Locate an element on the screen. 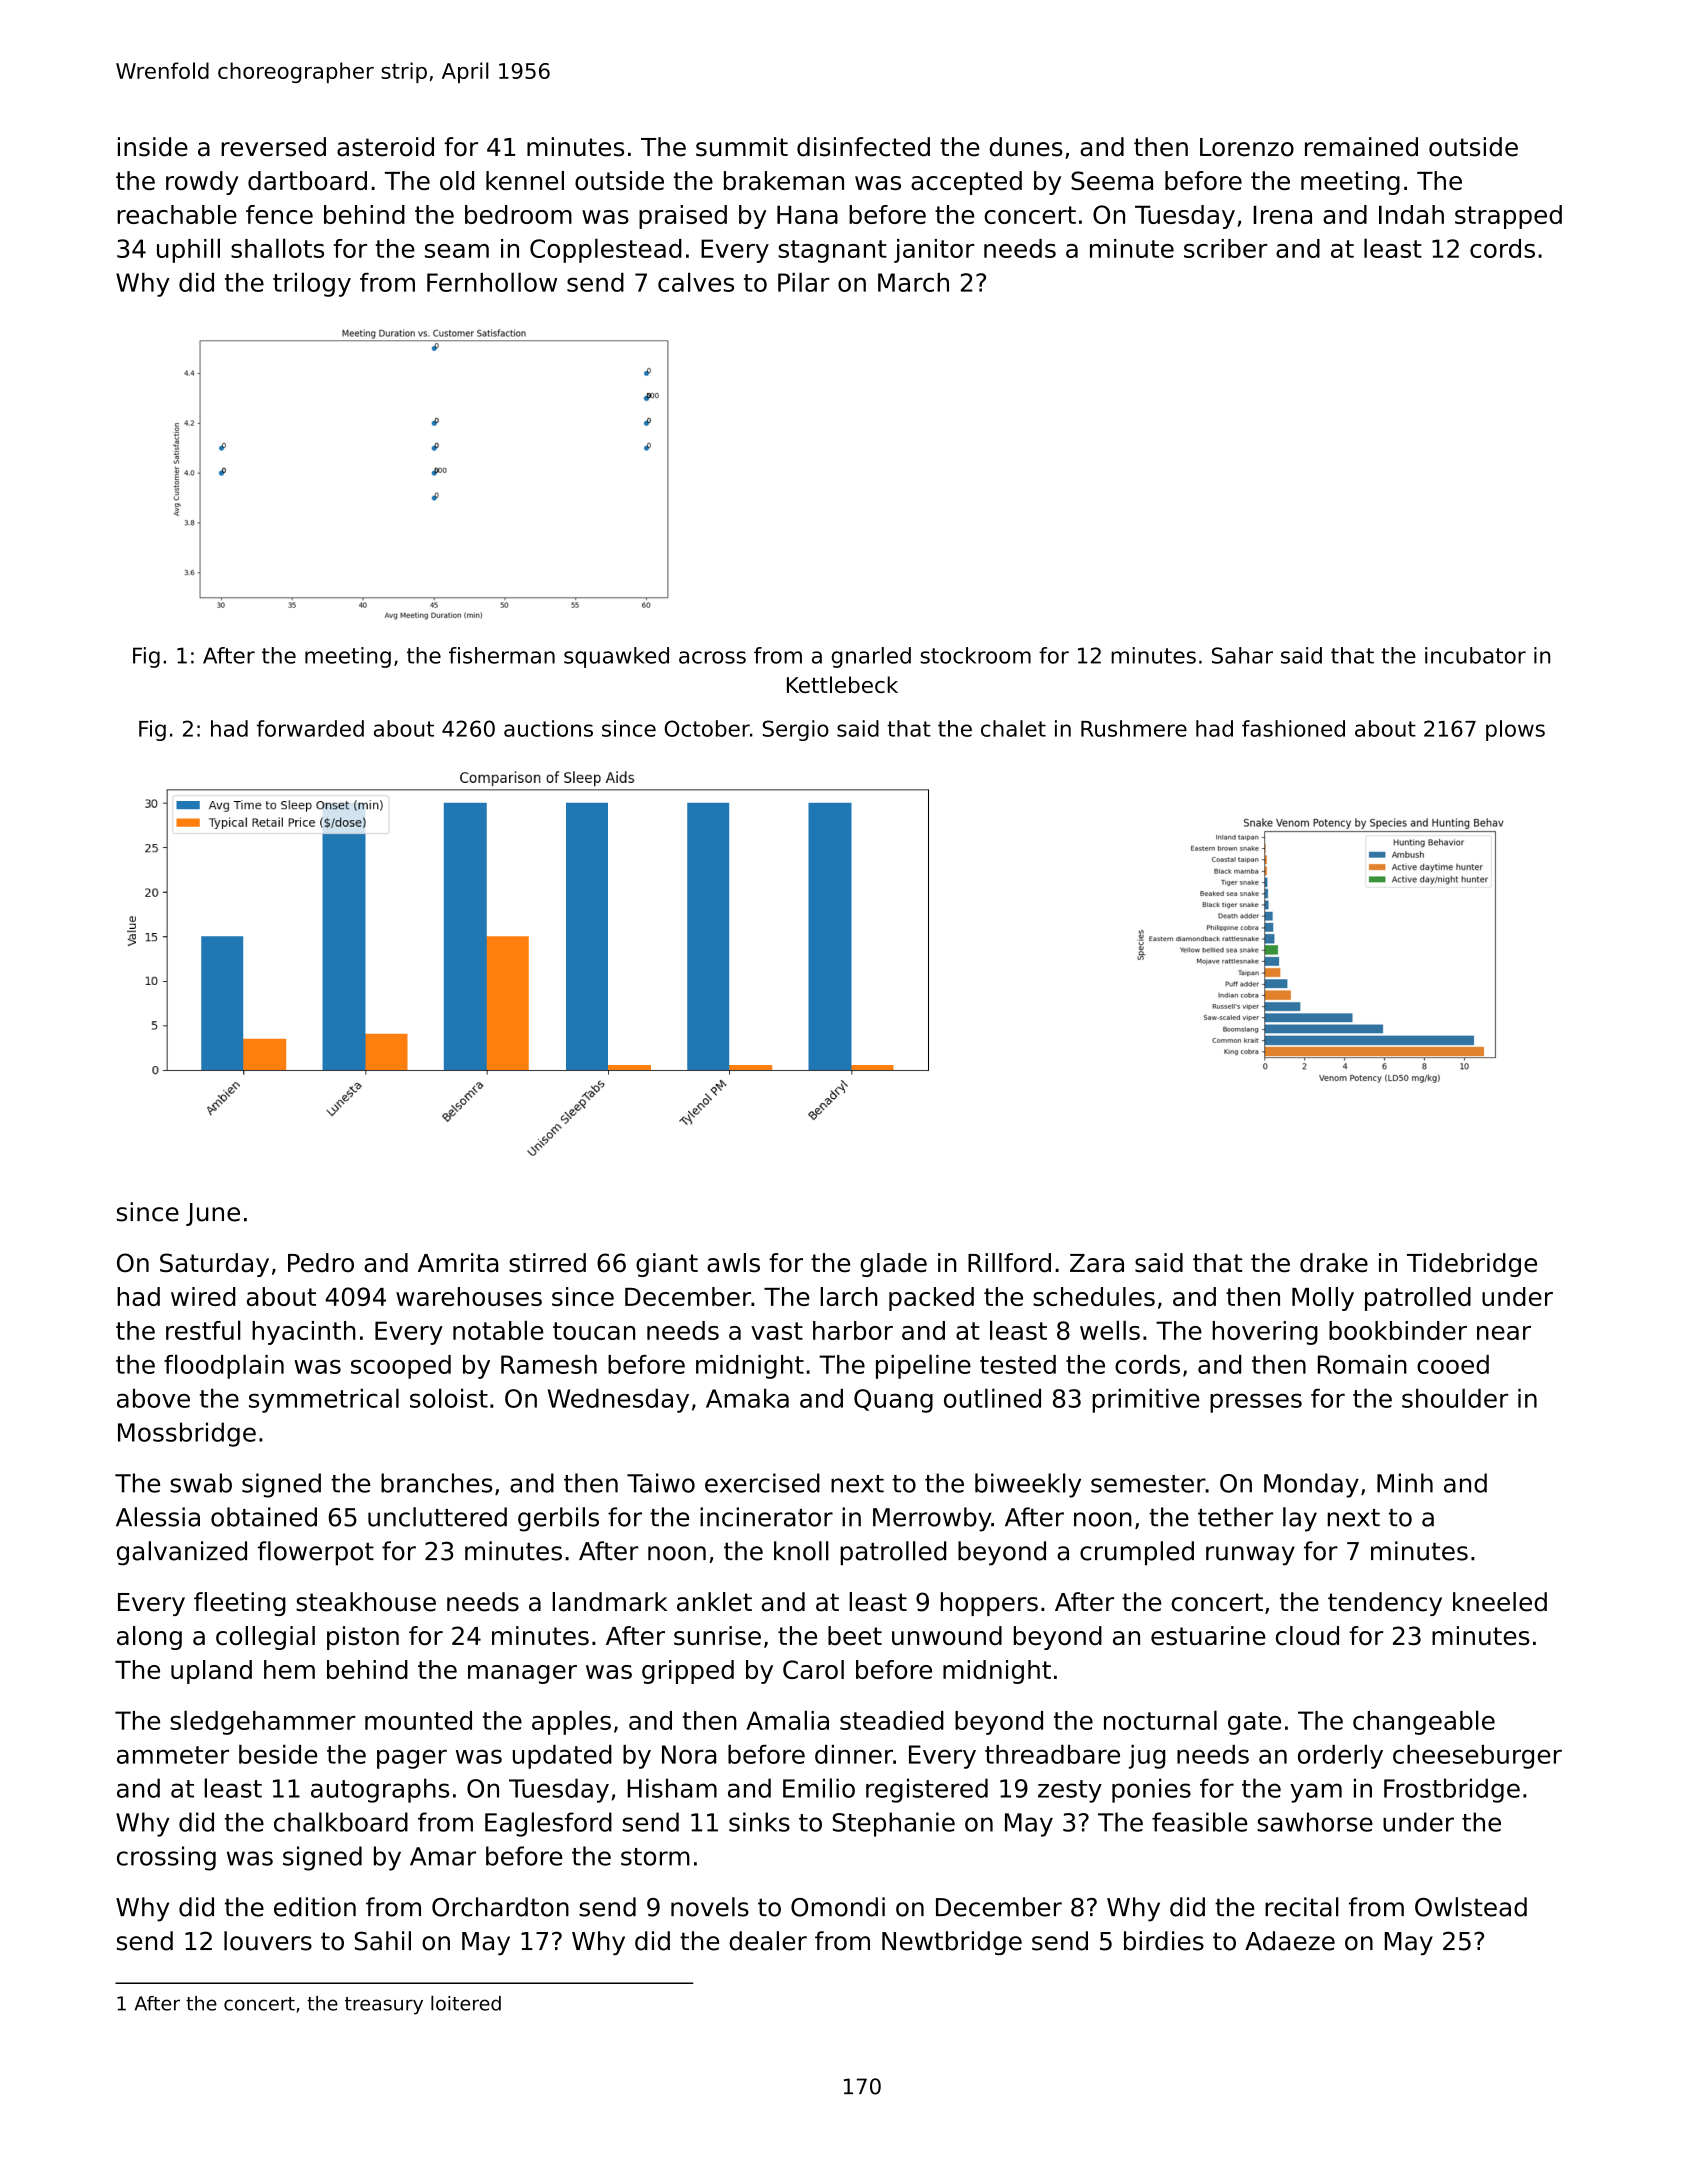 The height and width of the screenshot is (2178, 1683). Newtbridge is located at coordinates (952, 1943).
